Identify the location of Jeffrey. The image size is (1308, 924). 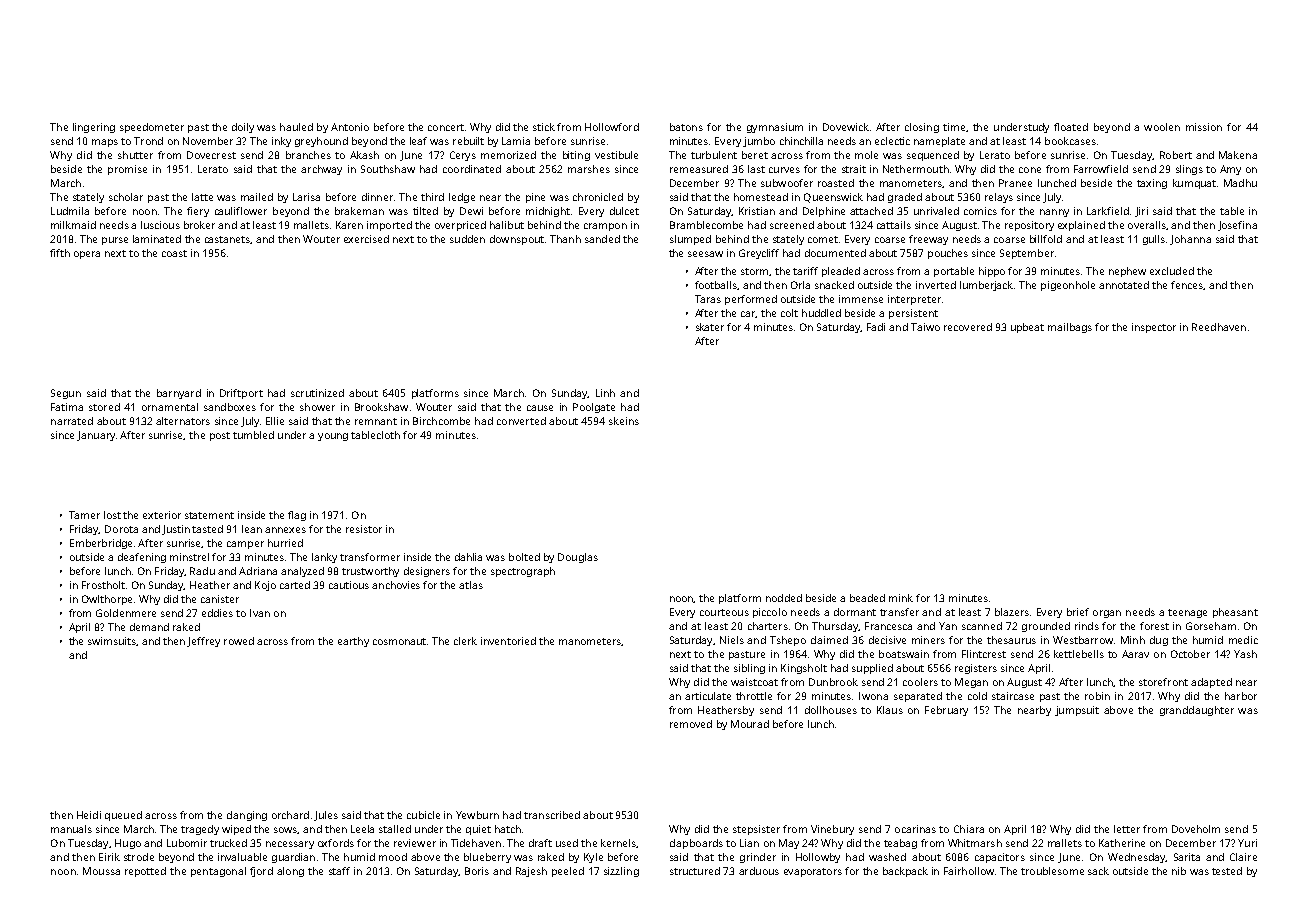
(203, 642).
